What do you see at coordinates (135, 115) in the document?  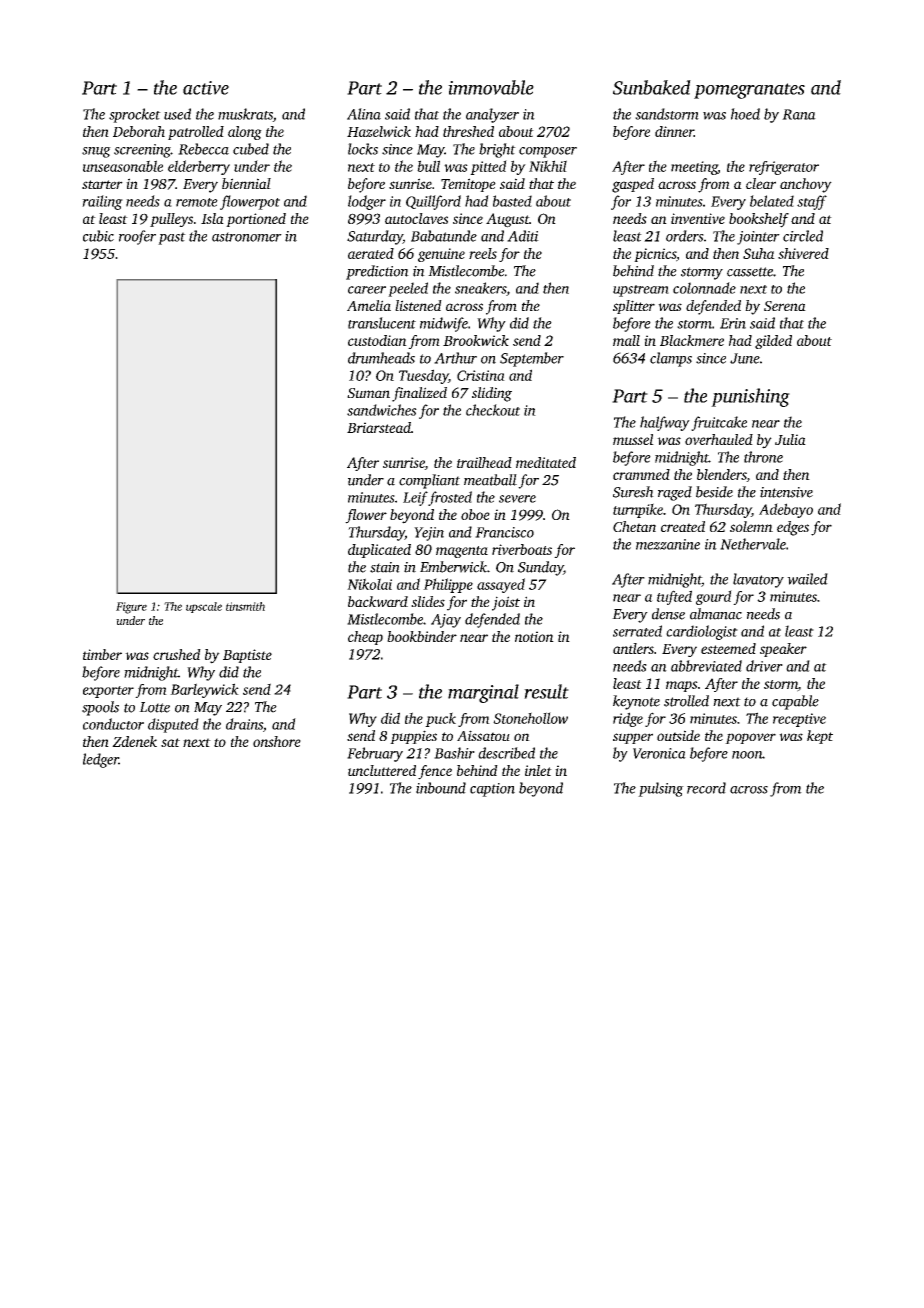 I see `sprocket` at bounding box center [135, 115].
